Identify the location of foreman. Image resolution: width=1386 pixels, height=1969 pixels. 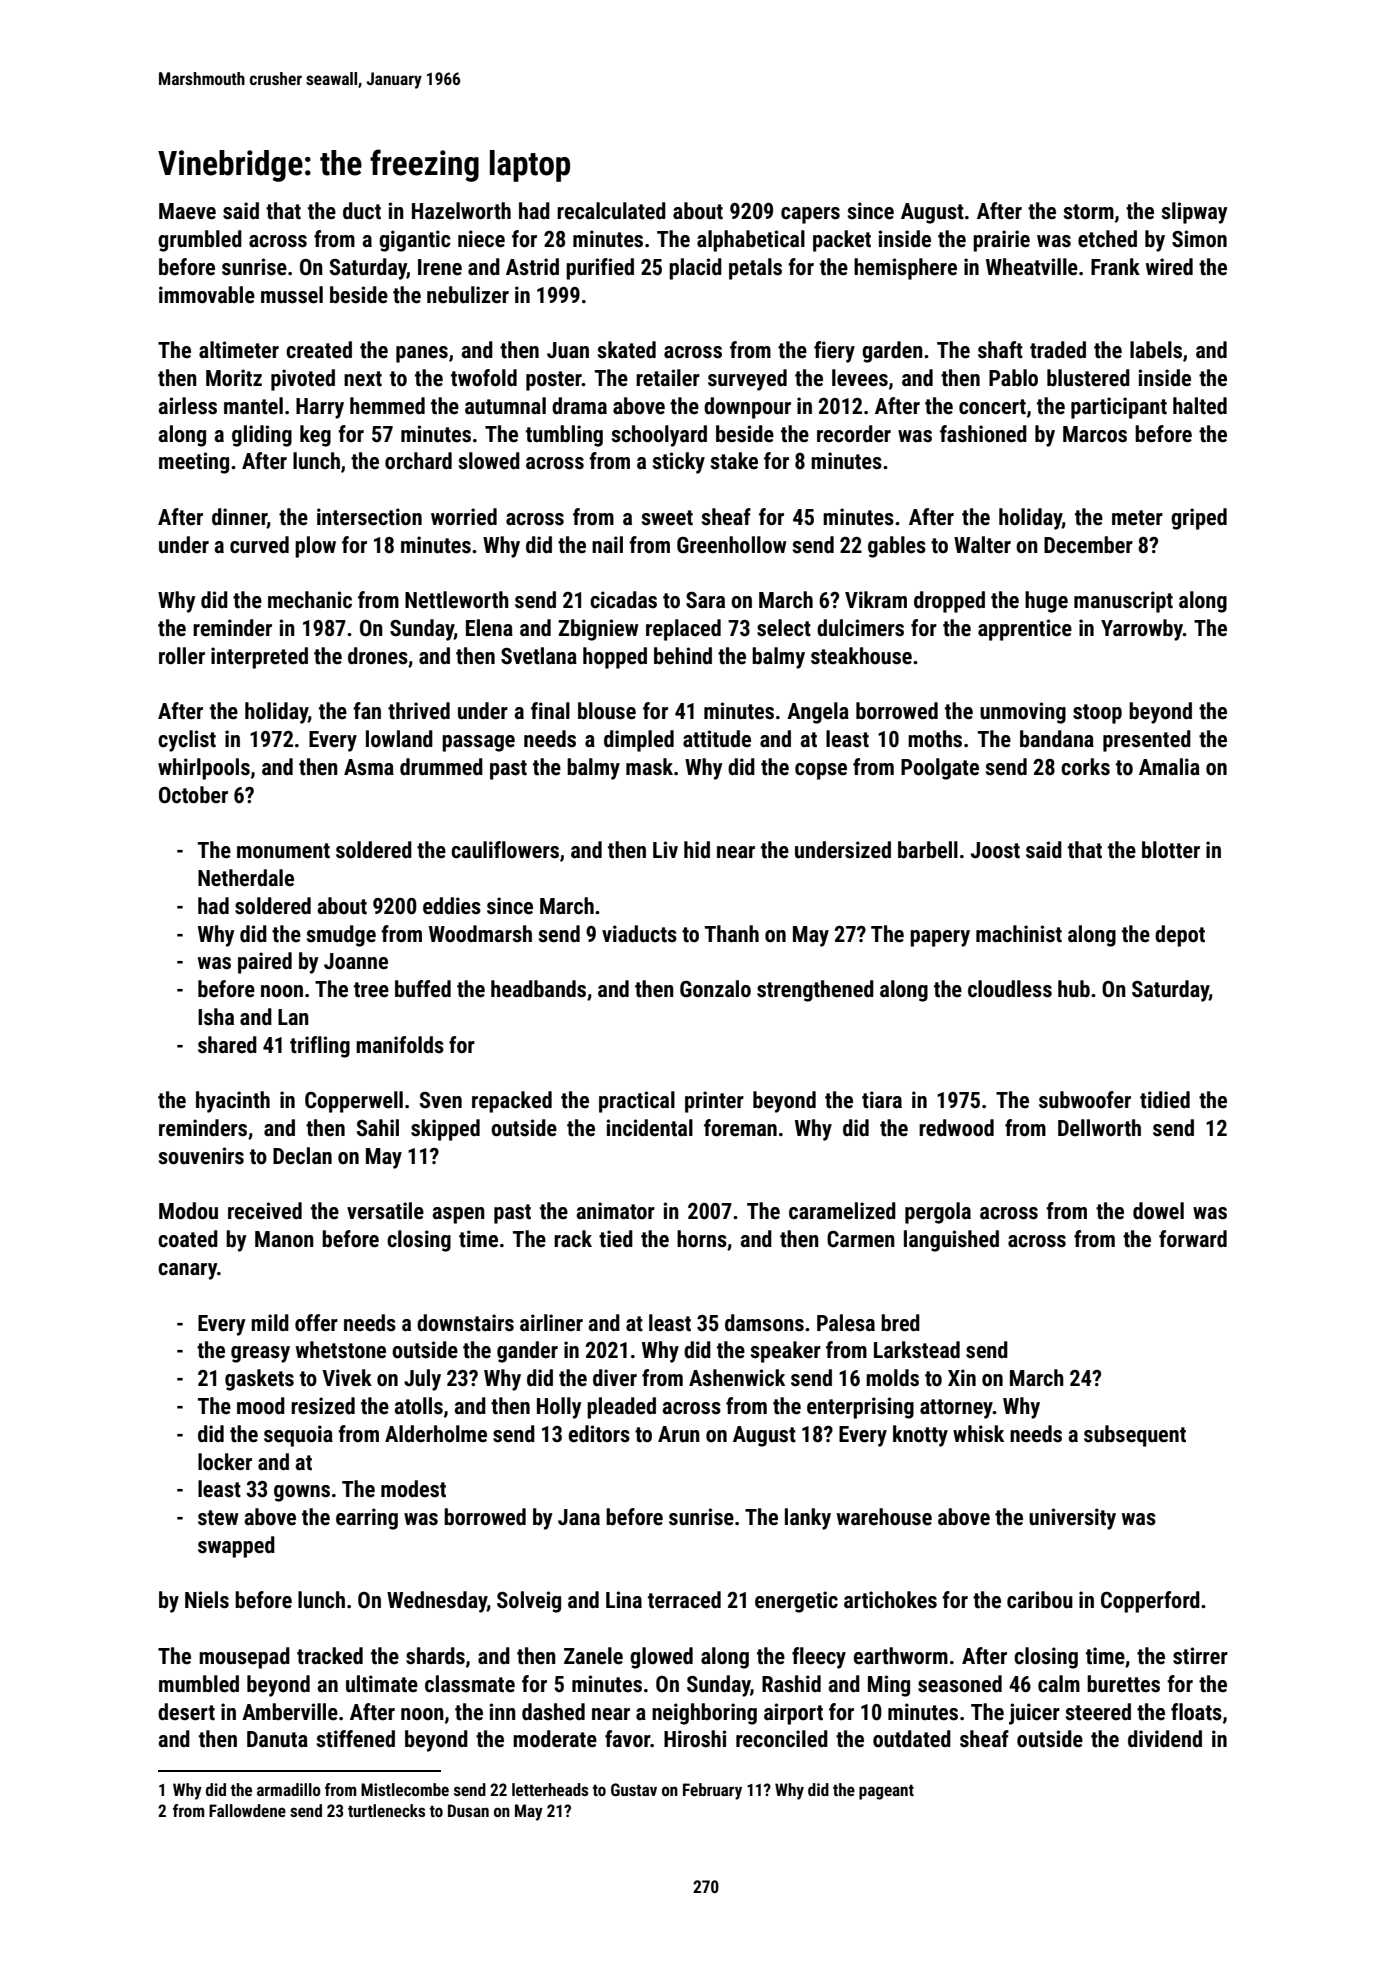
(740, 1128).
